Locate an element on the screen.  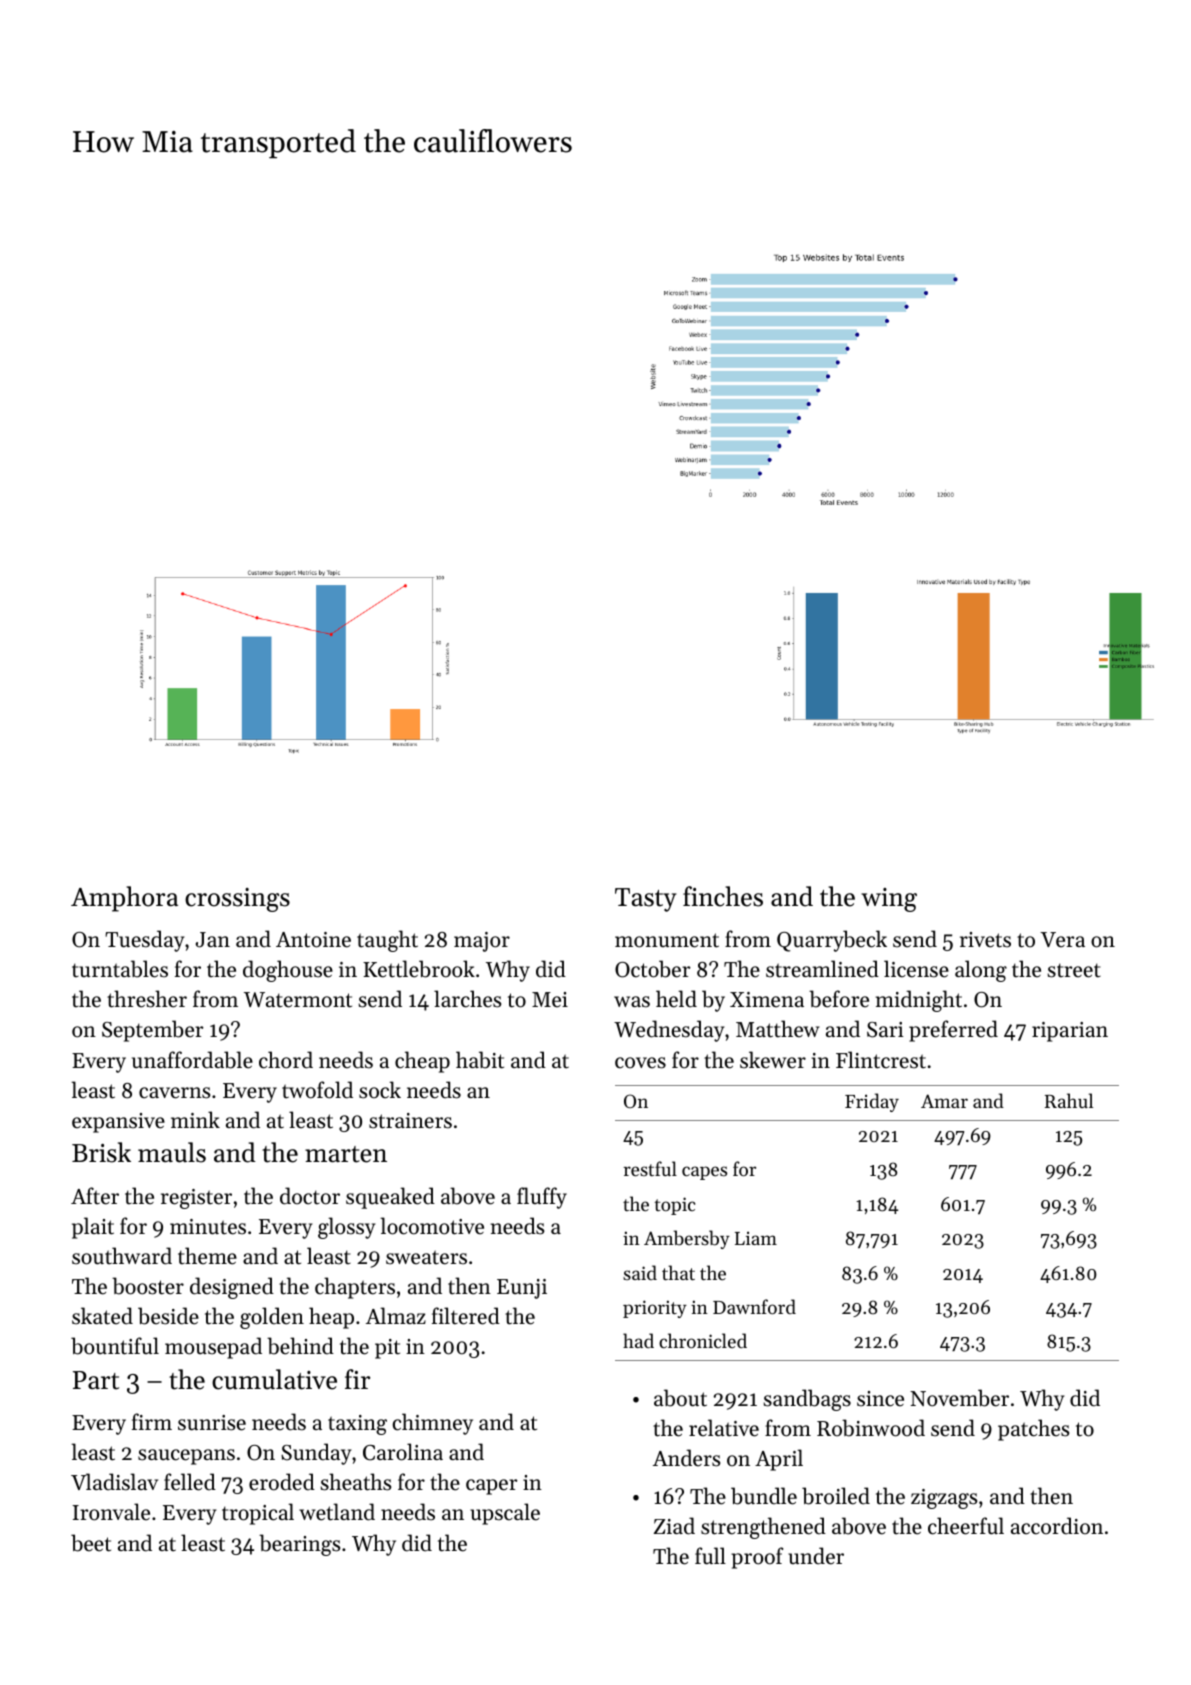
midnight is located at coordinates (919, 1001).
